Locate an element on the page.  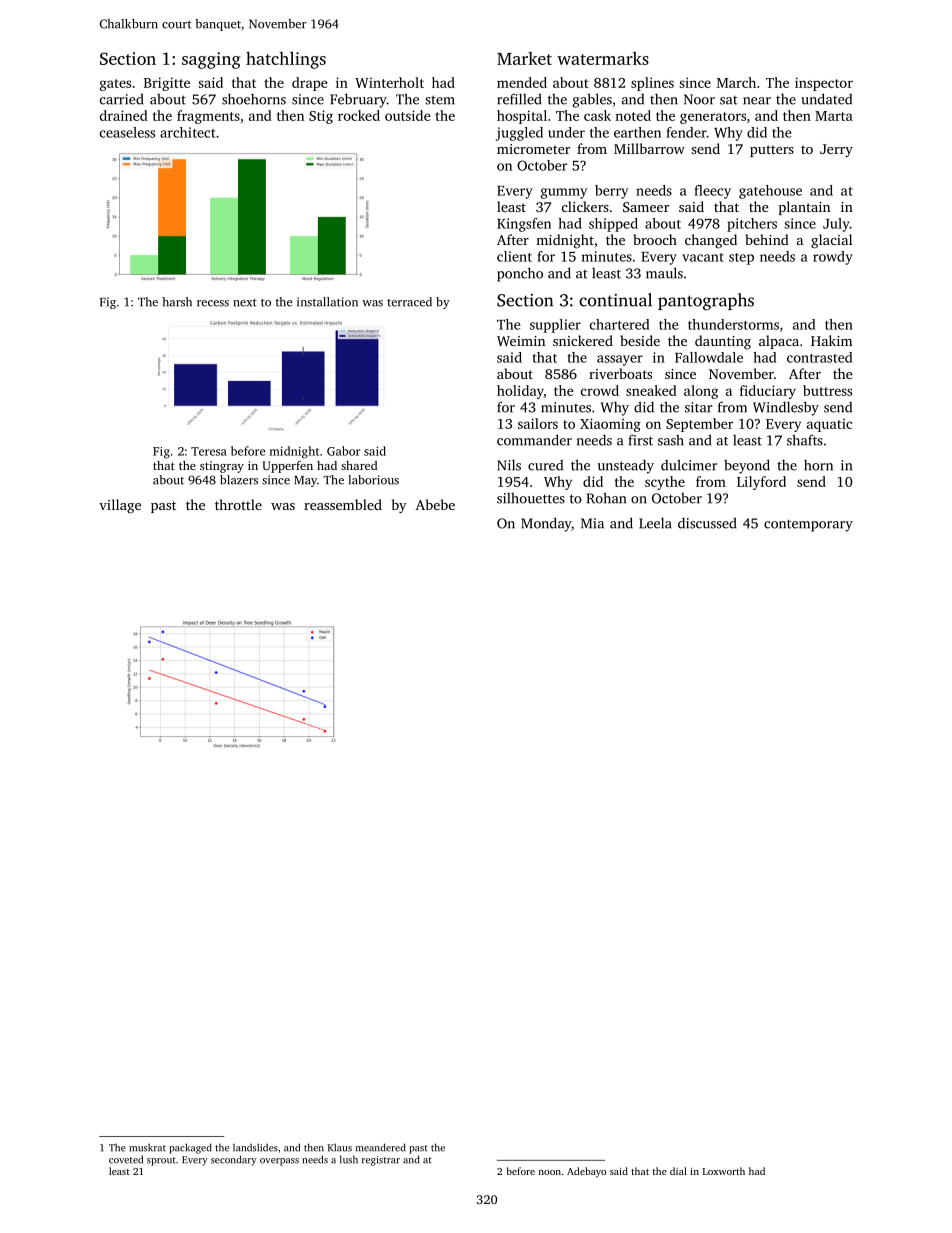
contemporary is located at coordinates (808, 525).
